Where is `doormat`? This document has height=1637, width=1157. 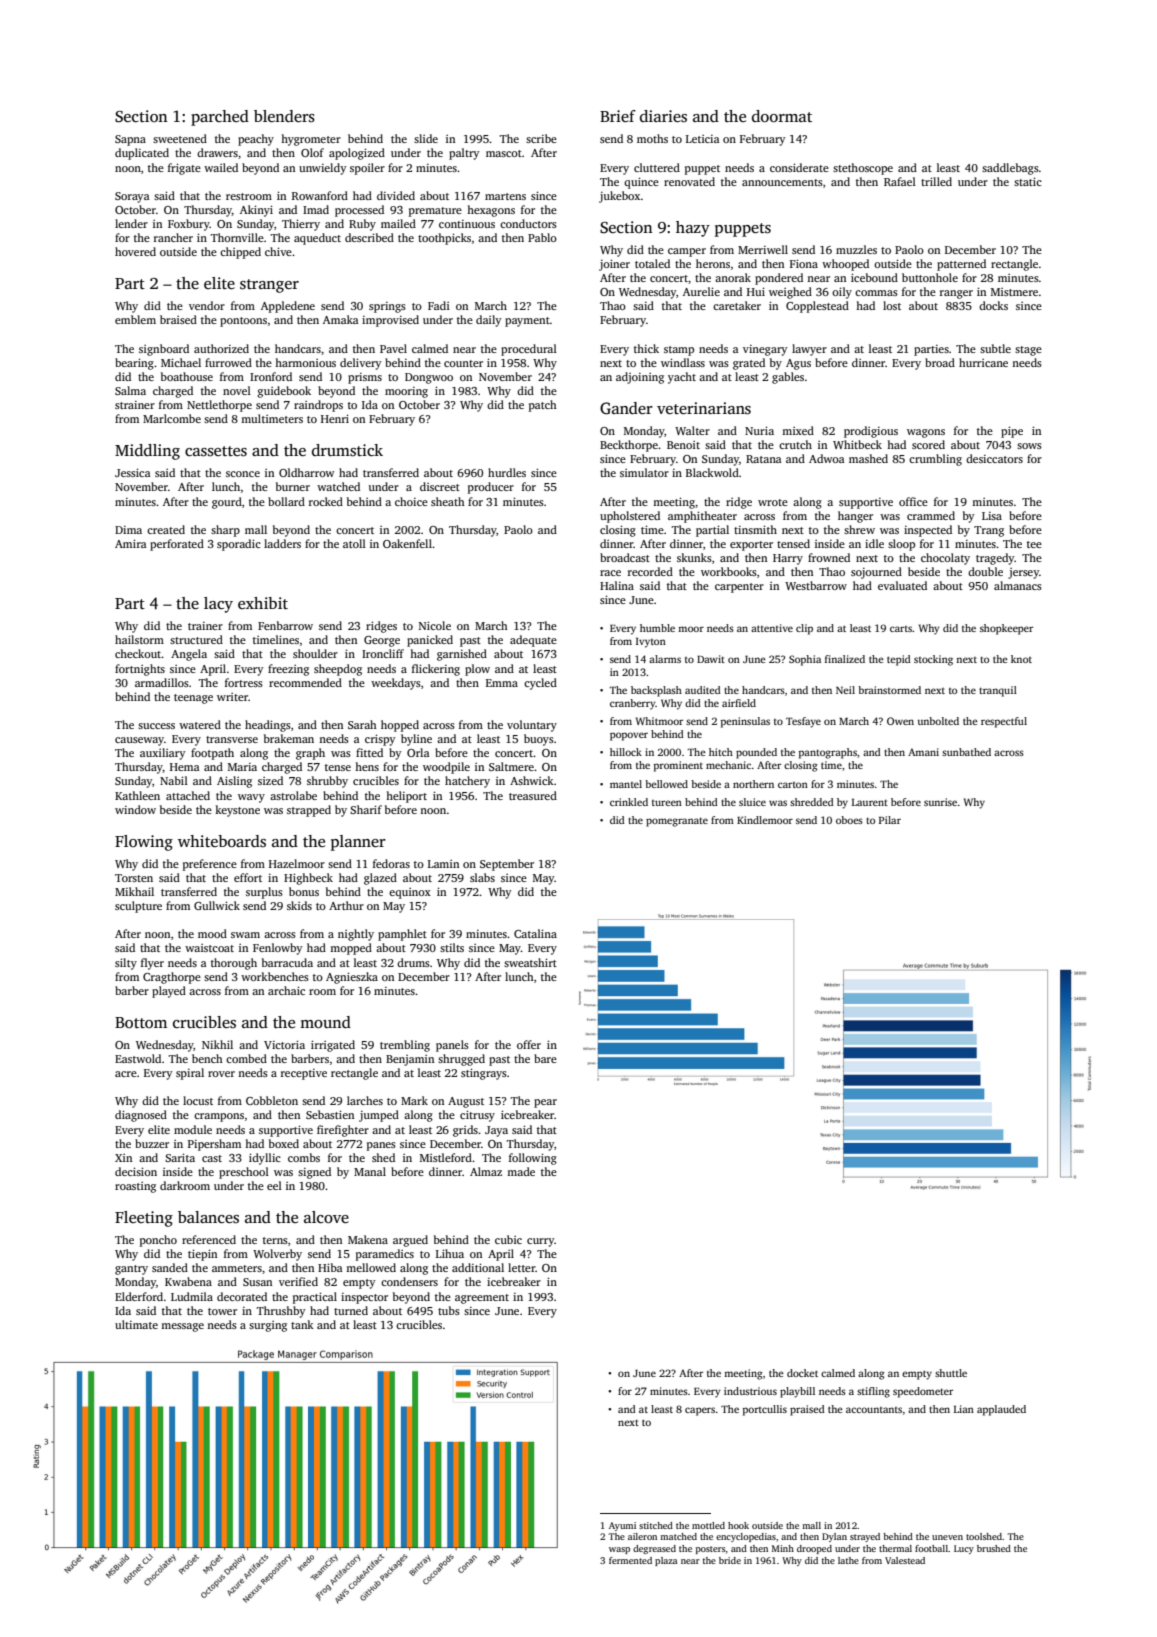
doormat is located at coordinates (782, 116).
